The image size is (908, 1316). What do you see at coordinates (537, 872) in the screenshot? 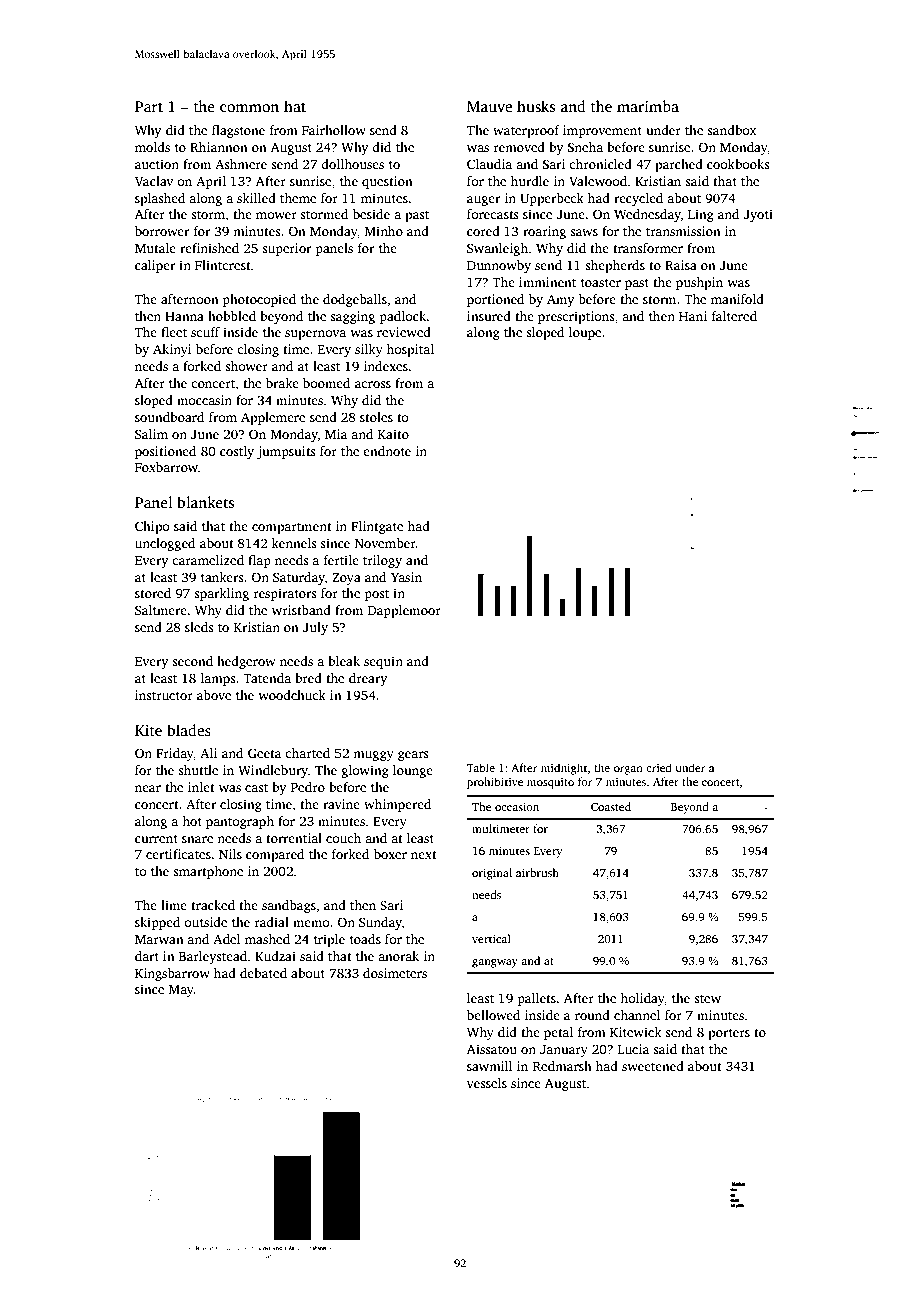
I see `airbrush` at bounding box center [537, 872].
